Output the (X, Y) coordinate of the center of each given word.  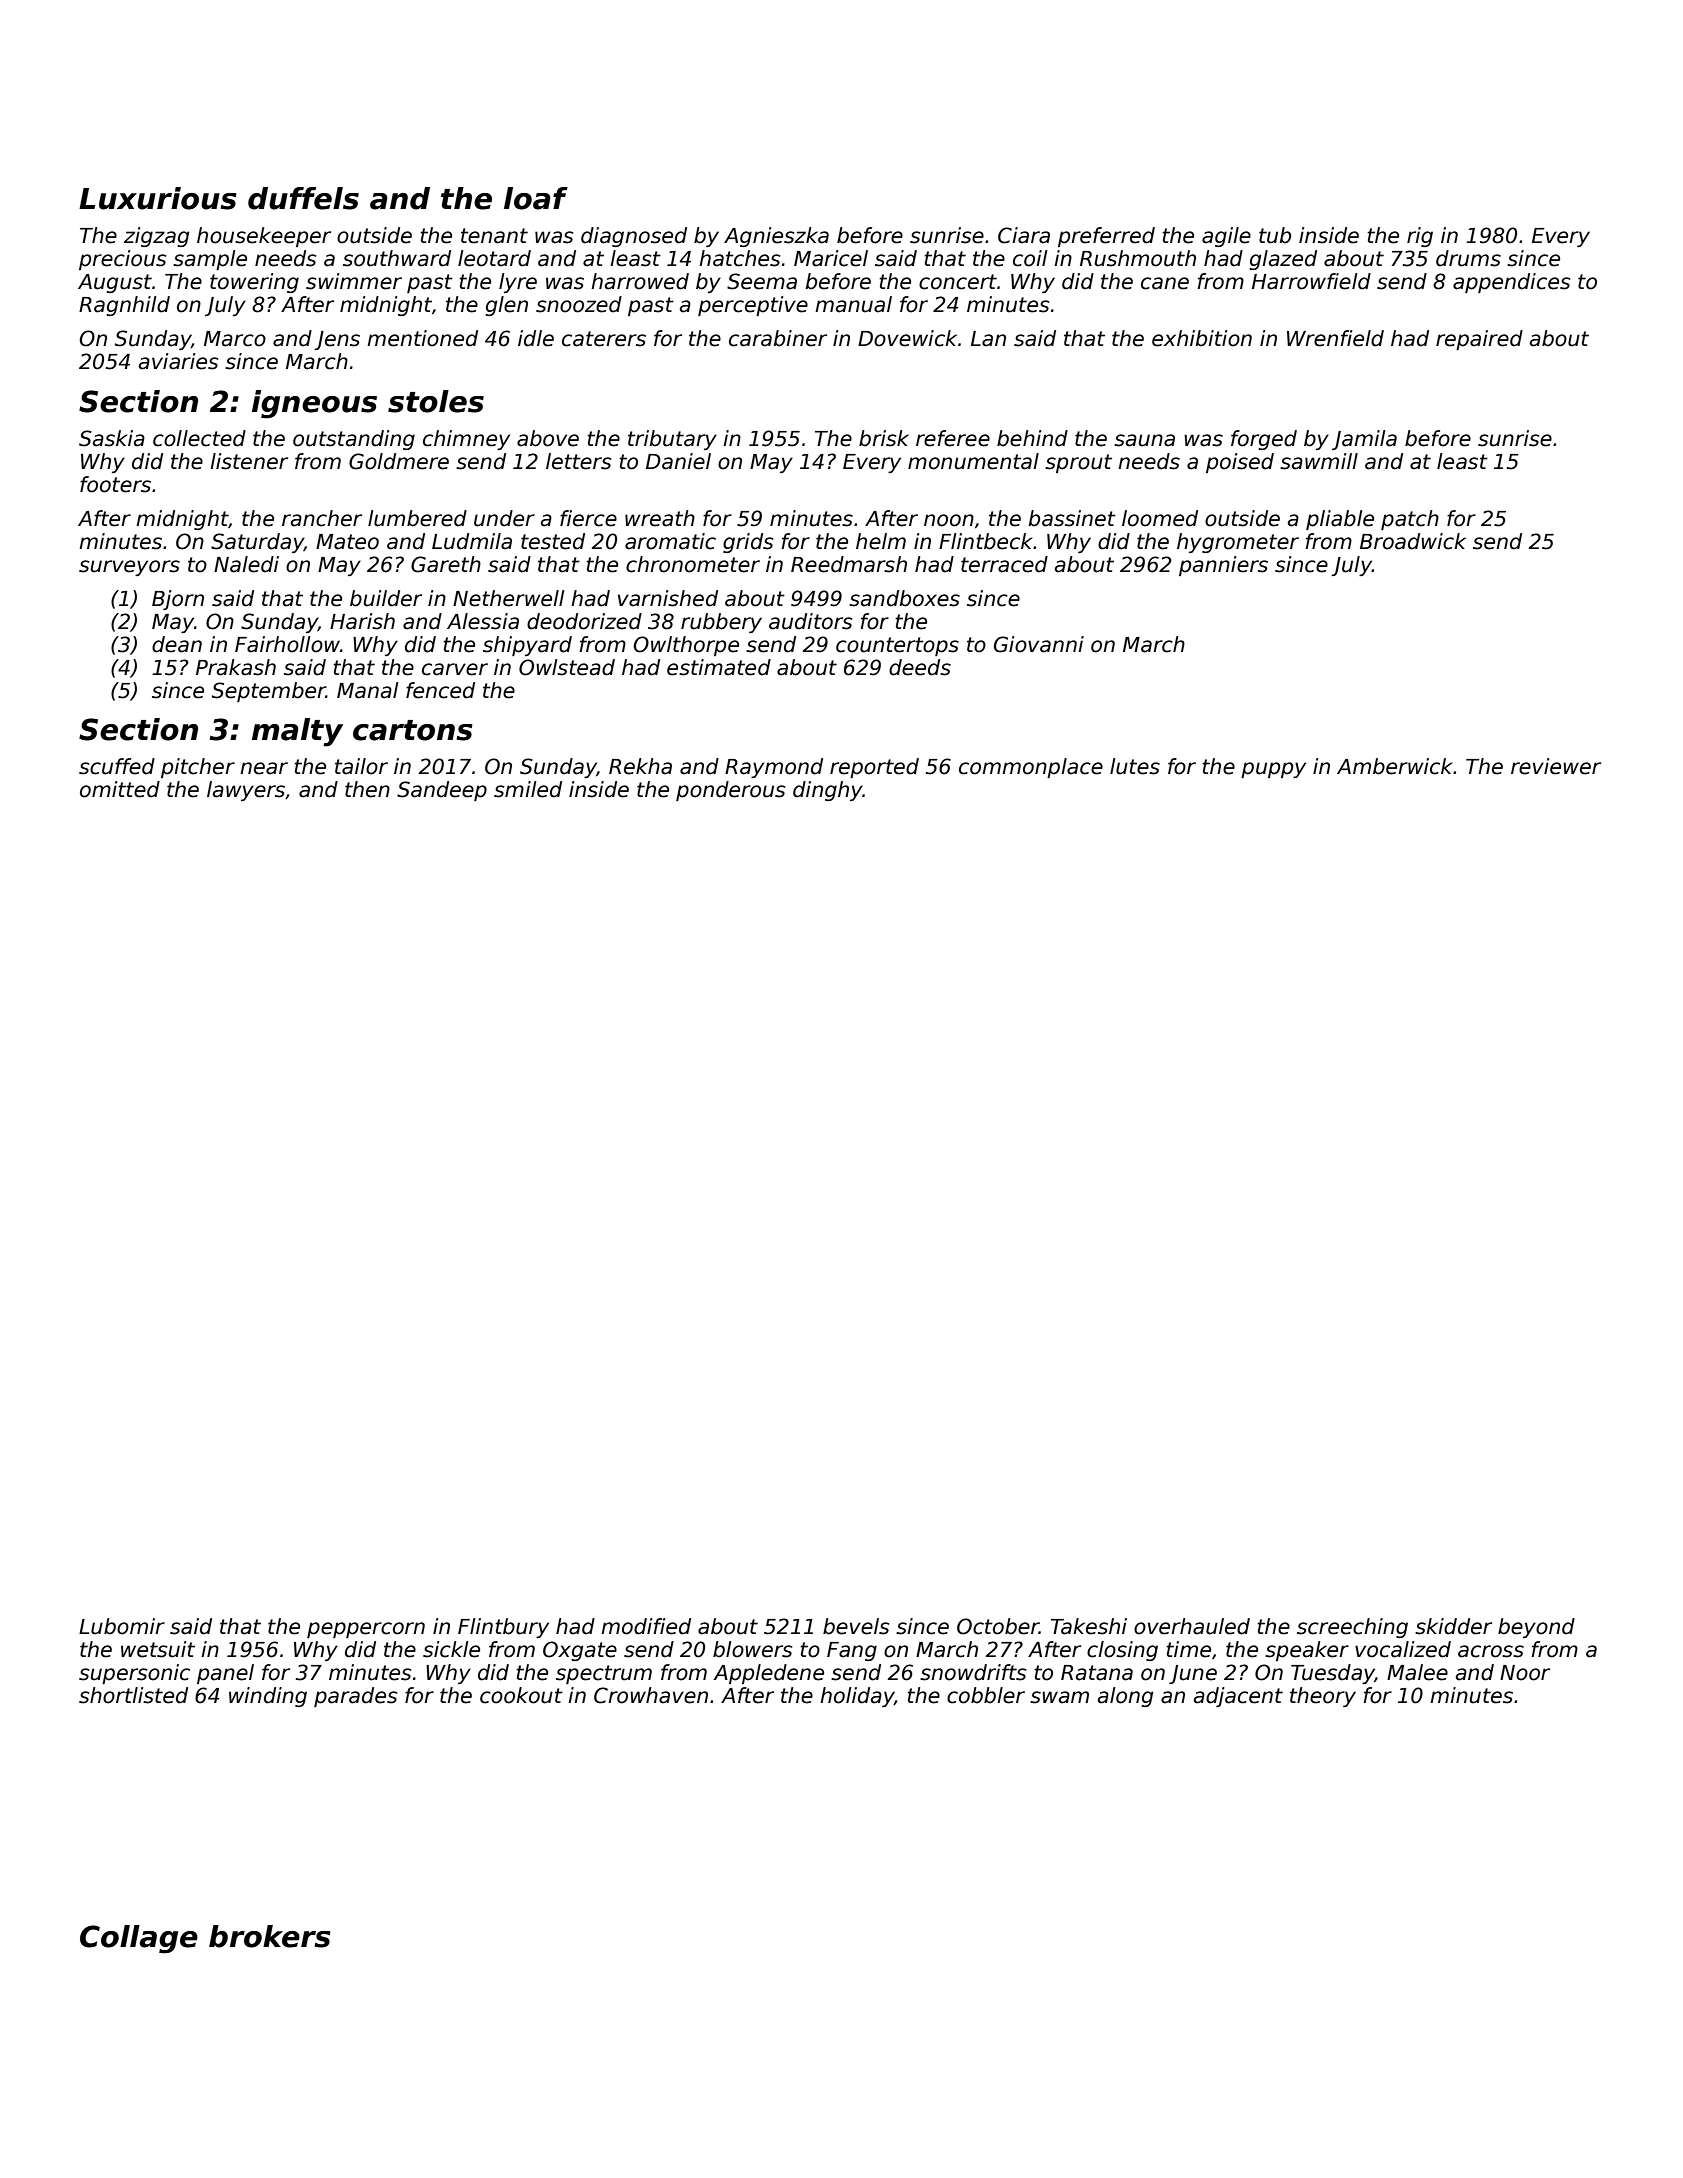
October (998, 1626)
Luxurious (158, 198)
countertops (897, 646)
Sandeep (442, 791)
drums (1468, 258)
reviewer (1556, 766)
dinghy (828, 791)
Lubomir (122, 1626)
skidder (1453, 1626)
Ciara (1024, 235)
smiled (528, 789)
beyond (1536, 1628)
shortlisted (133, 1695)
